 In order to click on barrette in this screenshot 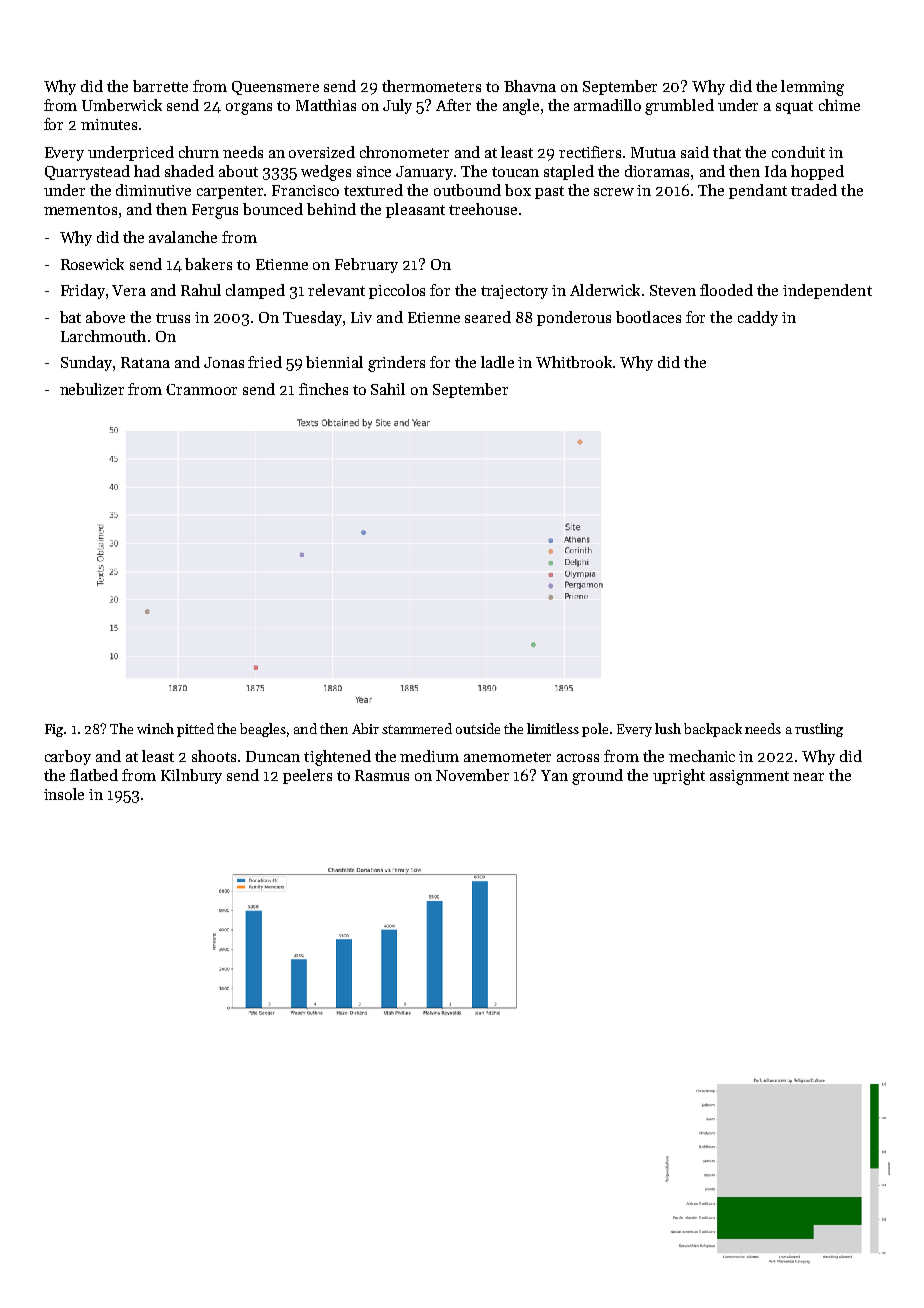, I will do `click(160, 86)`.
